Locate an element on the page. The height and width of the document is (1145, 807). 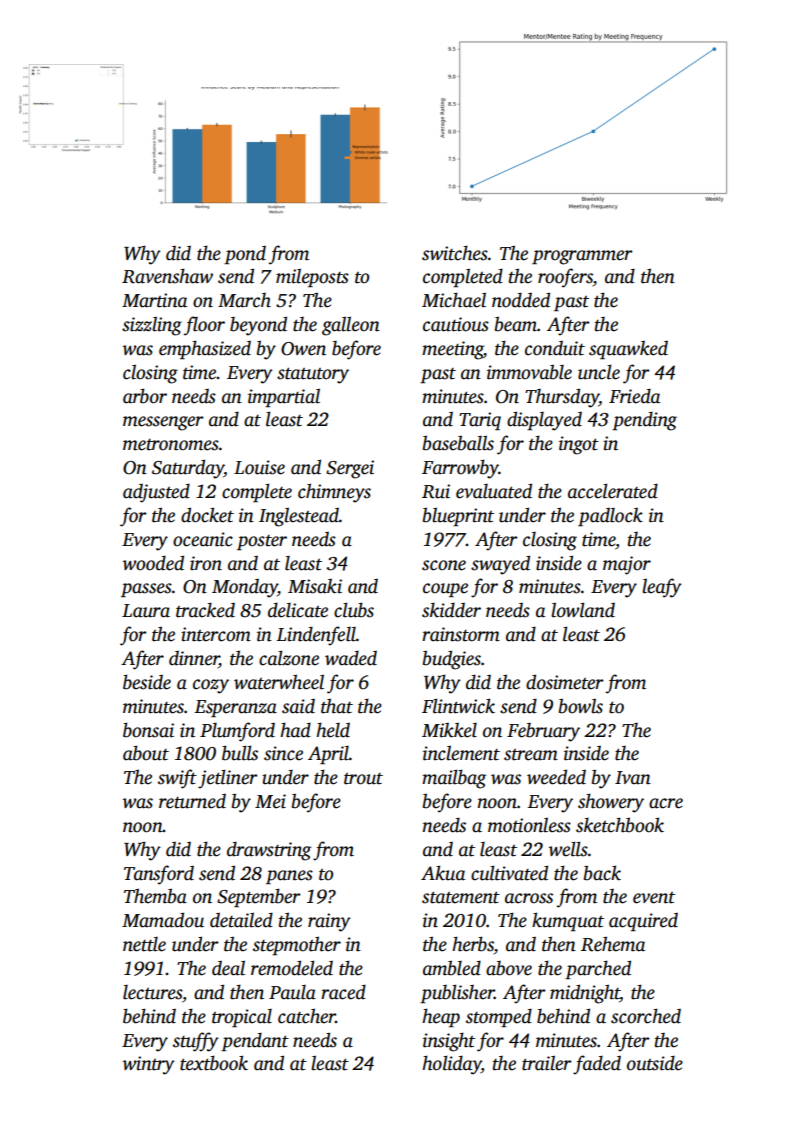
uncle is located at coordinates (599, 372).
